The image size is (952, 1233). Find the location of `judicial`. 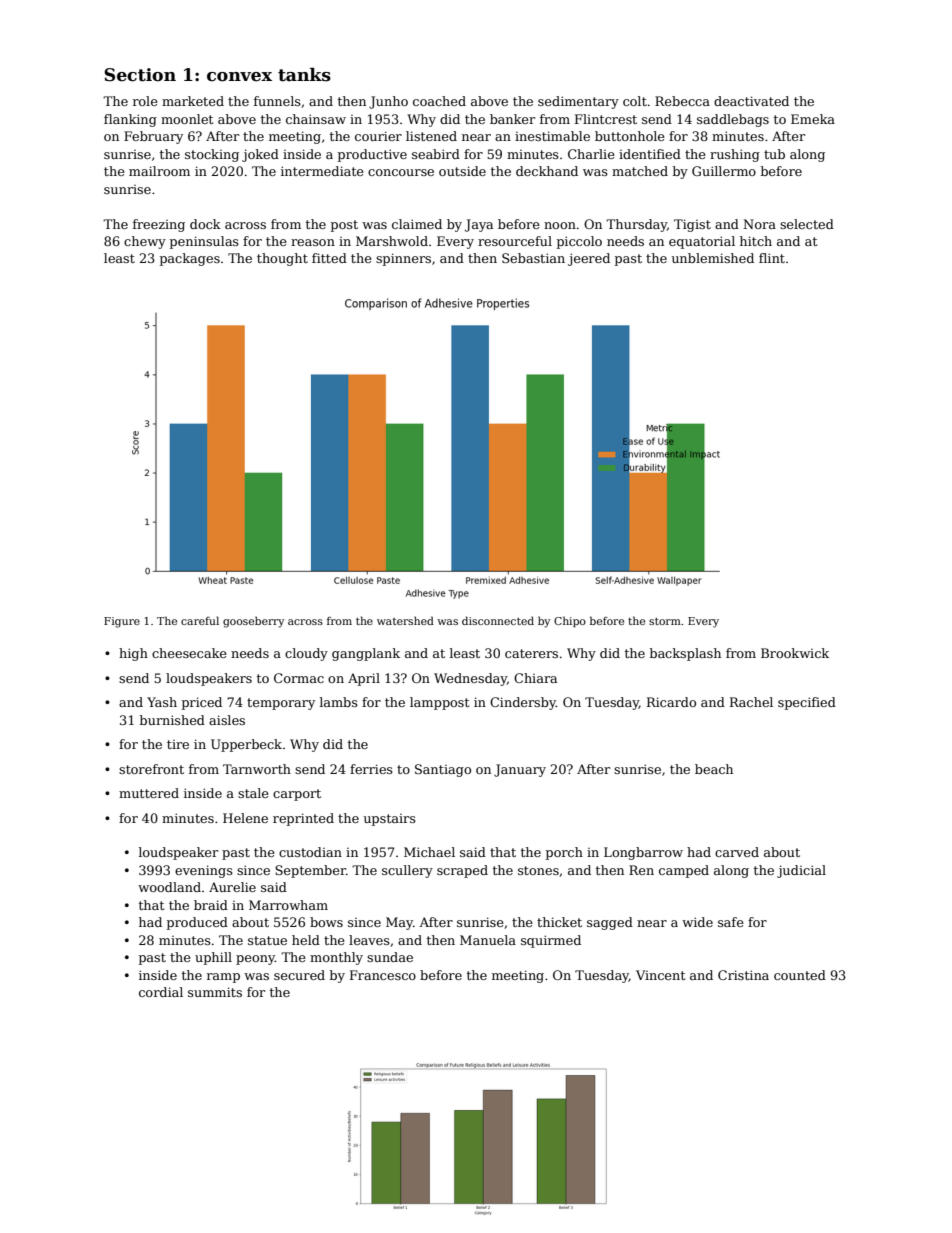

judicial is located at coordinates (801, 871).
